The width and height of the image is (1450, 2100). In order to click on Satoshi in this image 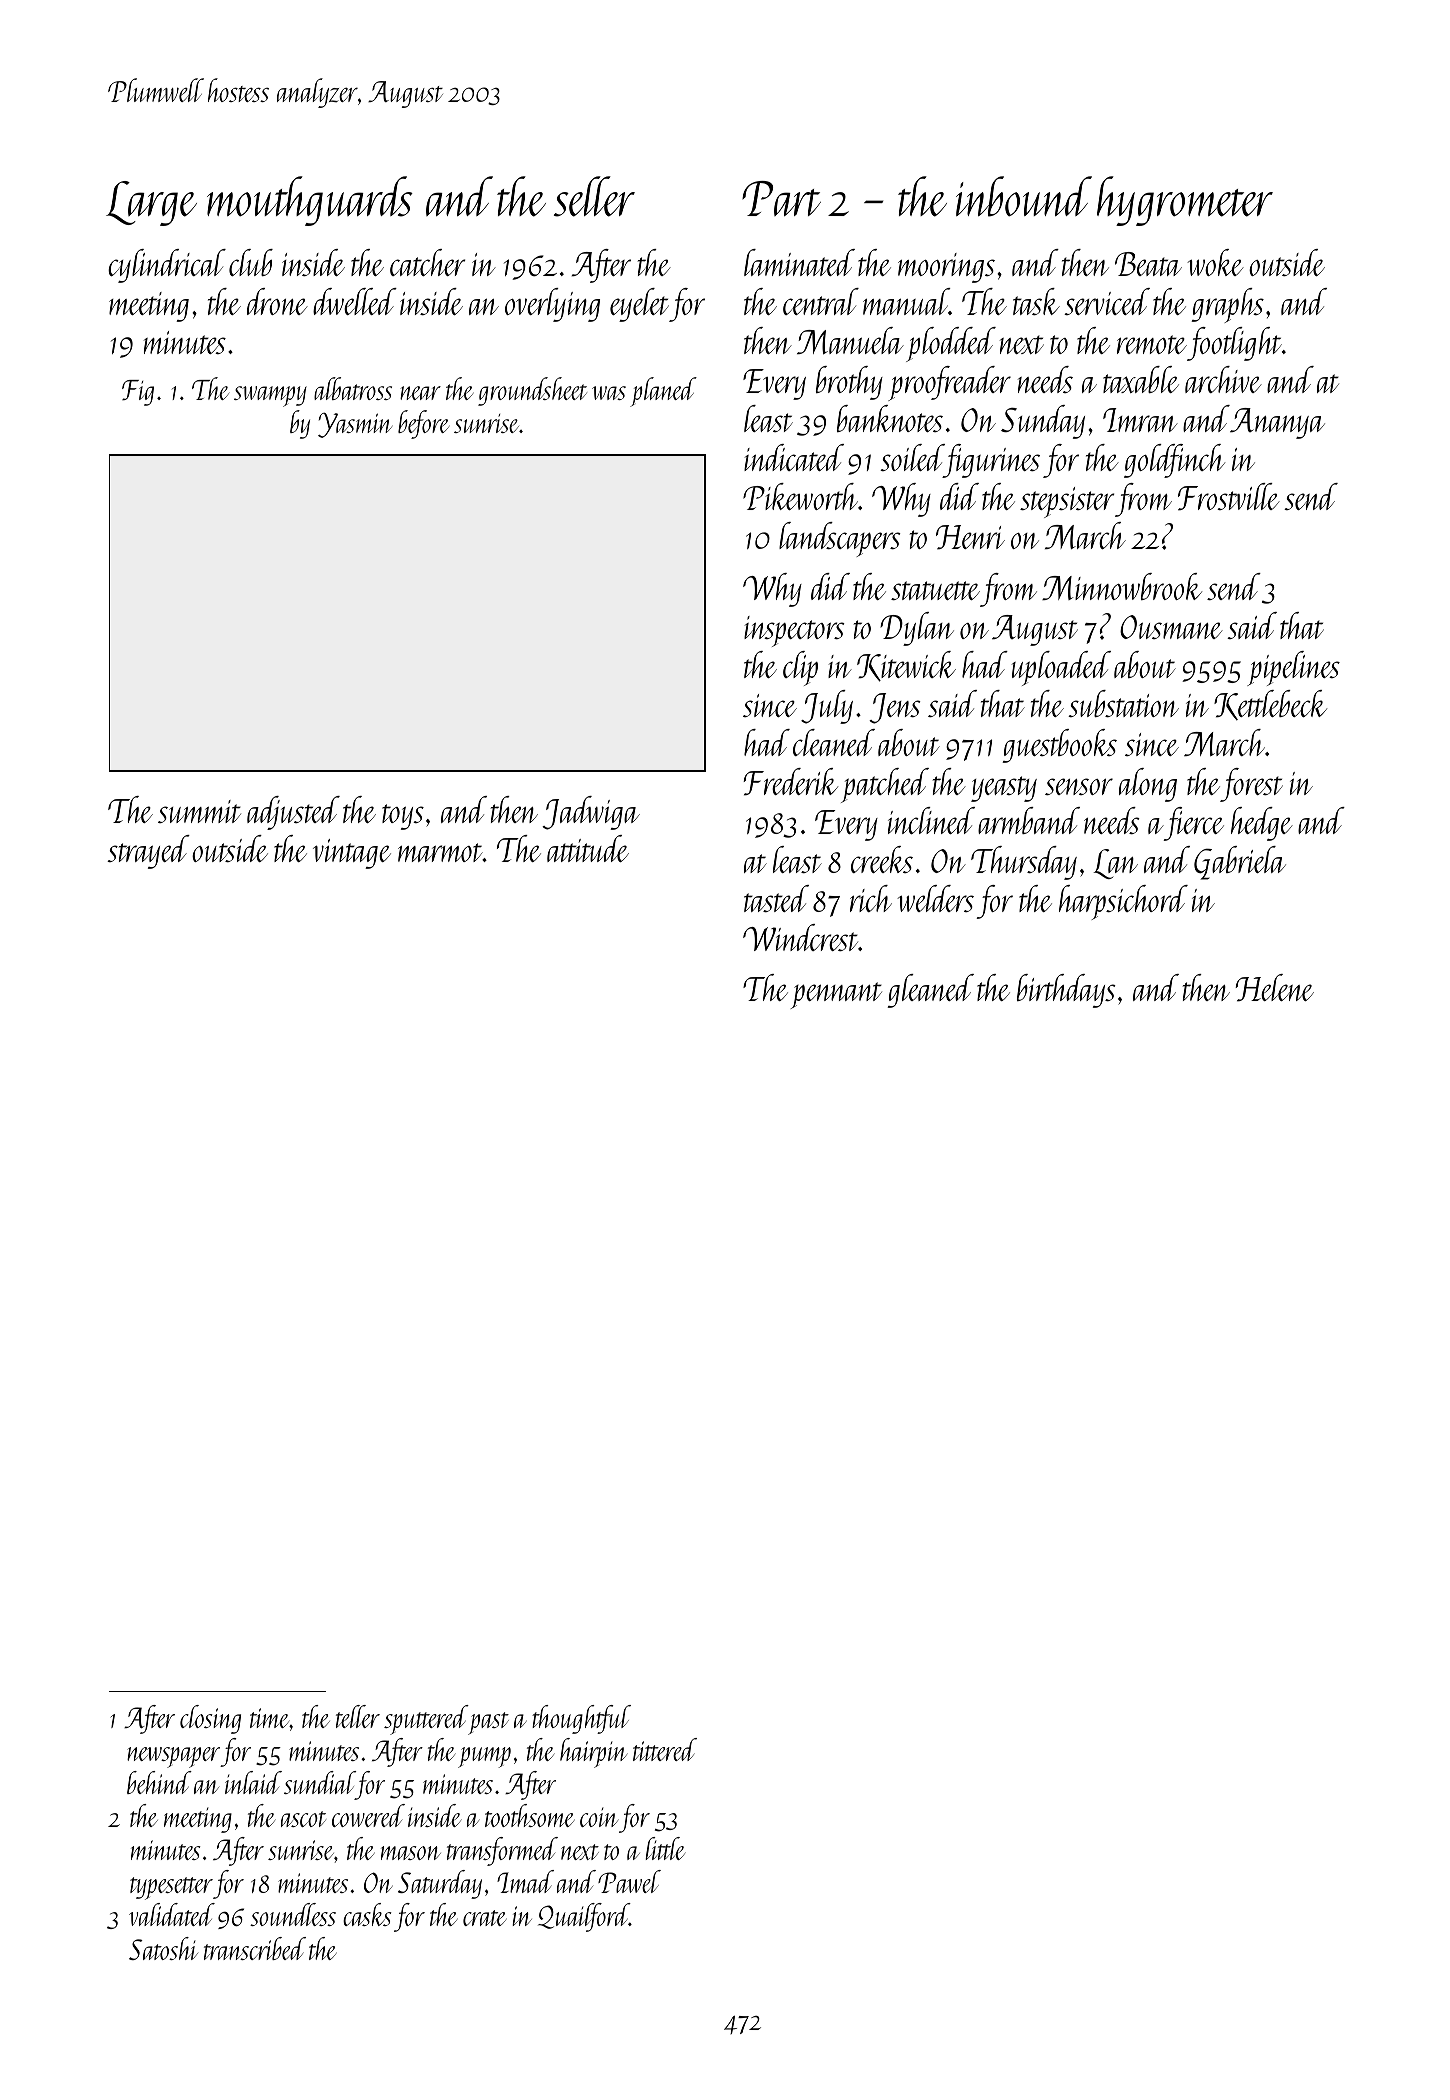, I will do `click(163, 1948)`.
